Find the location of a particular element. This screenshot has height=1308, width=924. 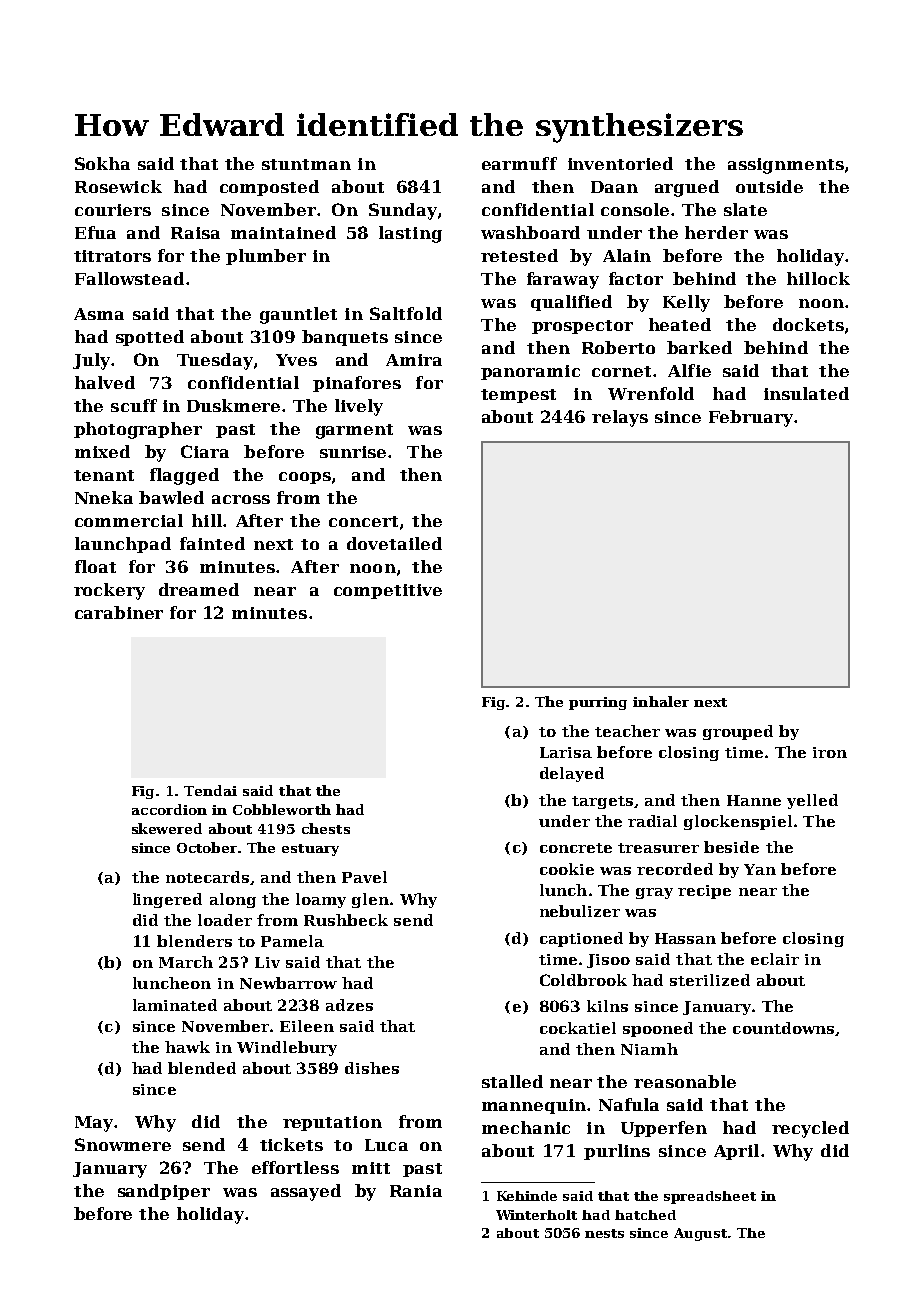

dovetailed is located at coordinates (394, 543).
